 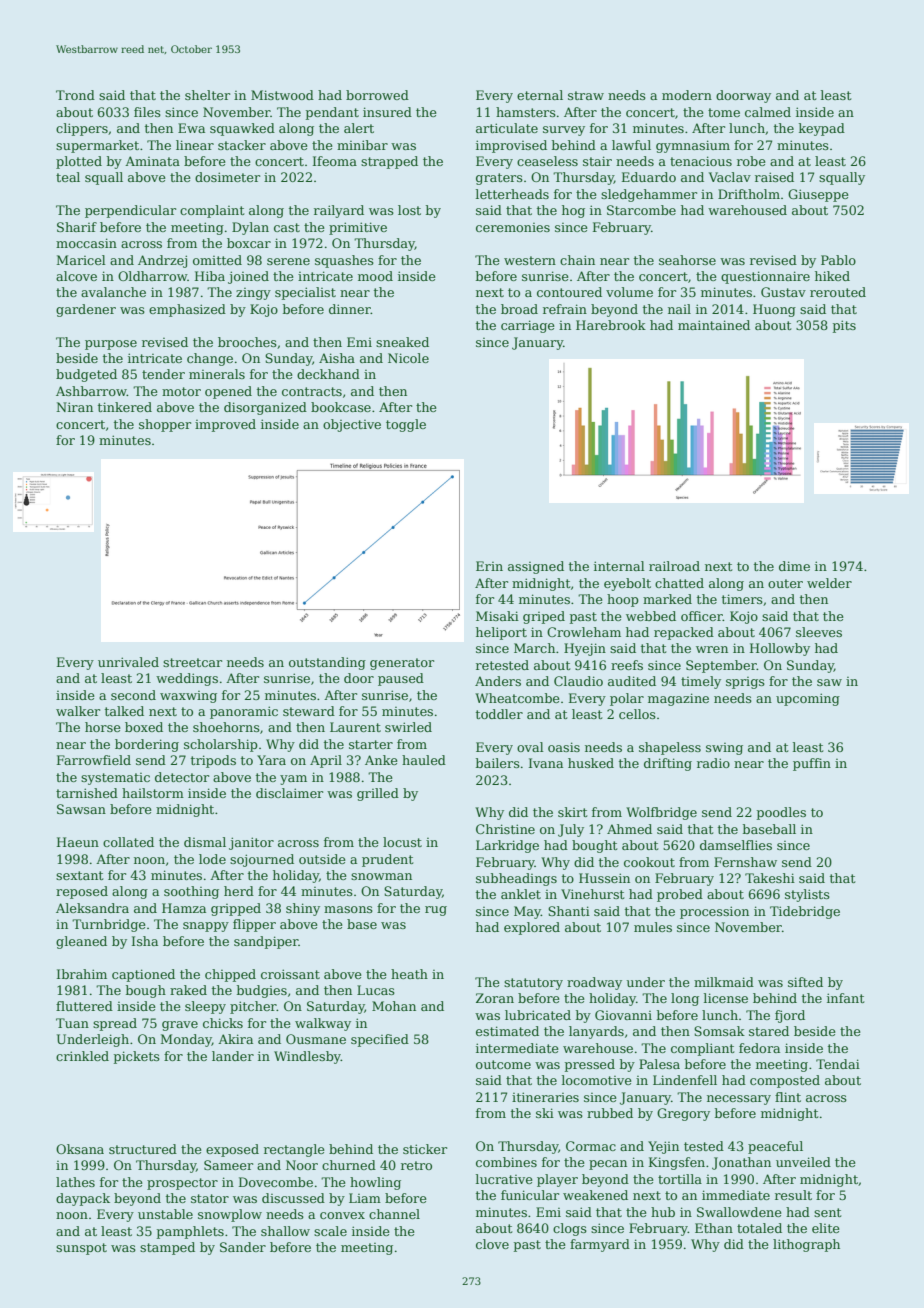 I want to click on oasis, so click(x=564, y=747).
